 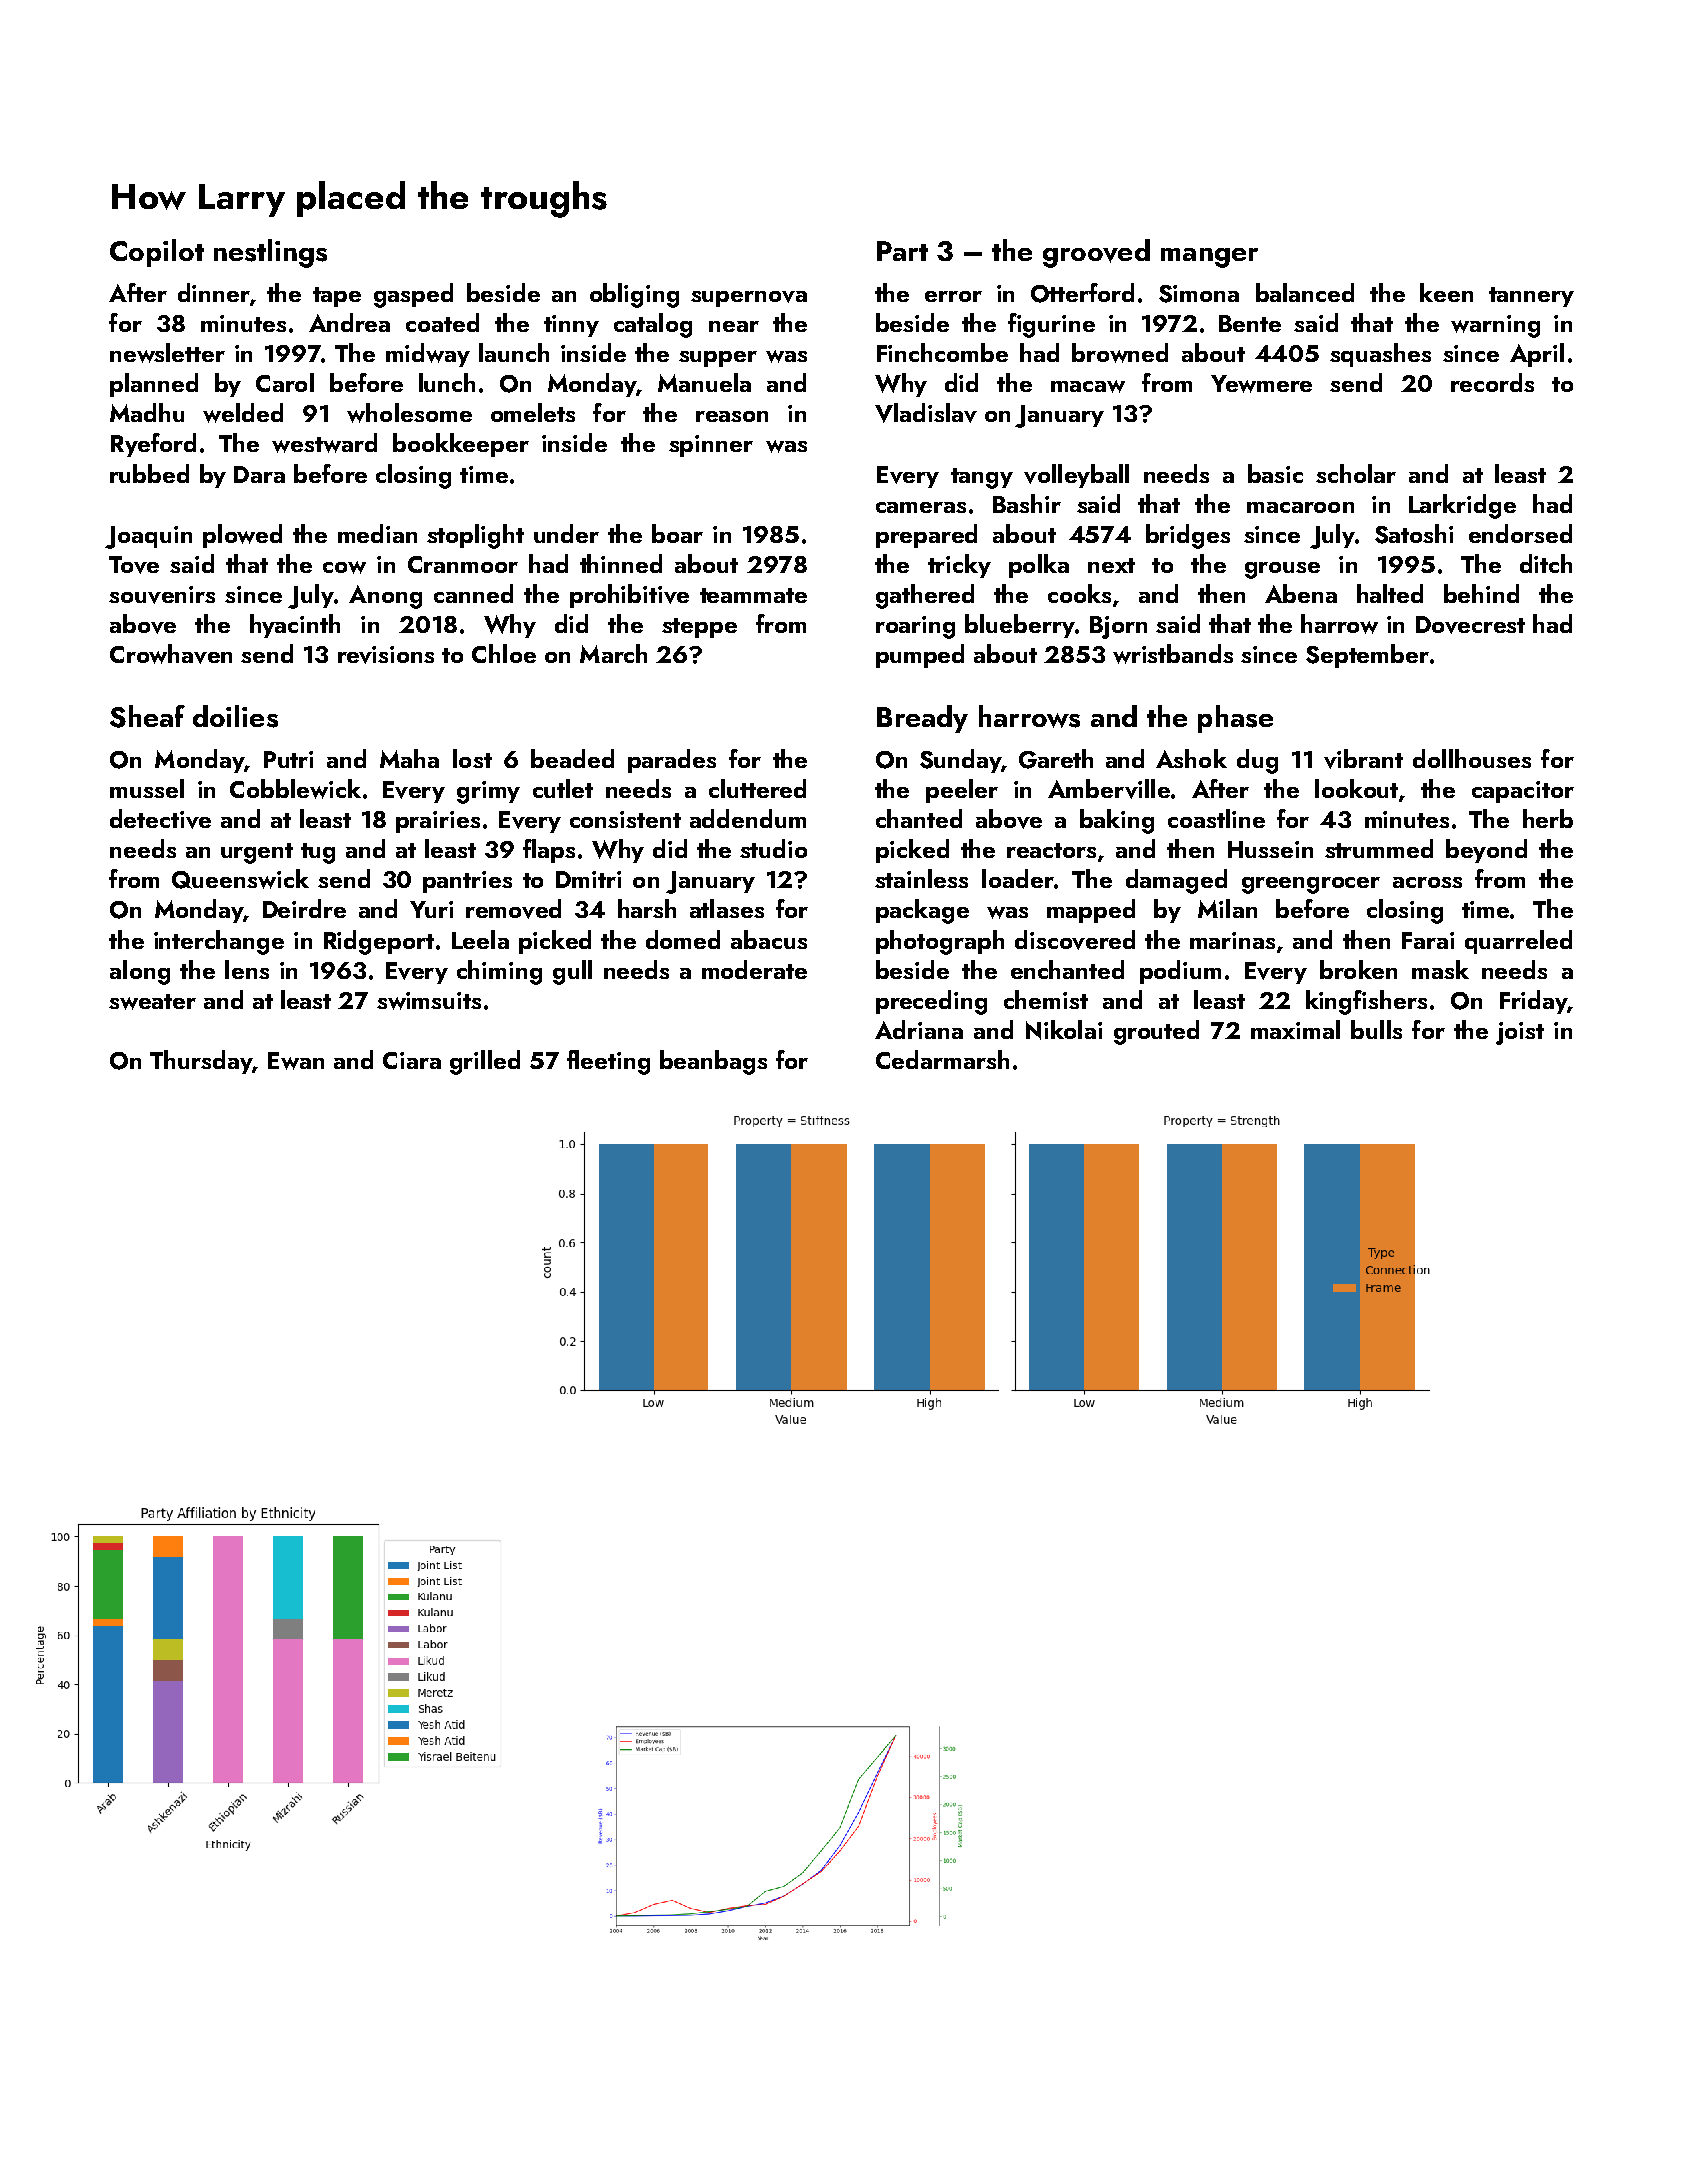 What do you see at coordinates (1472, 758) in the screenshot?
I see `dollhouses` at bounding box center [1472, 758].
